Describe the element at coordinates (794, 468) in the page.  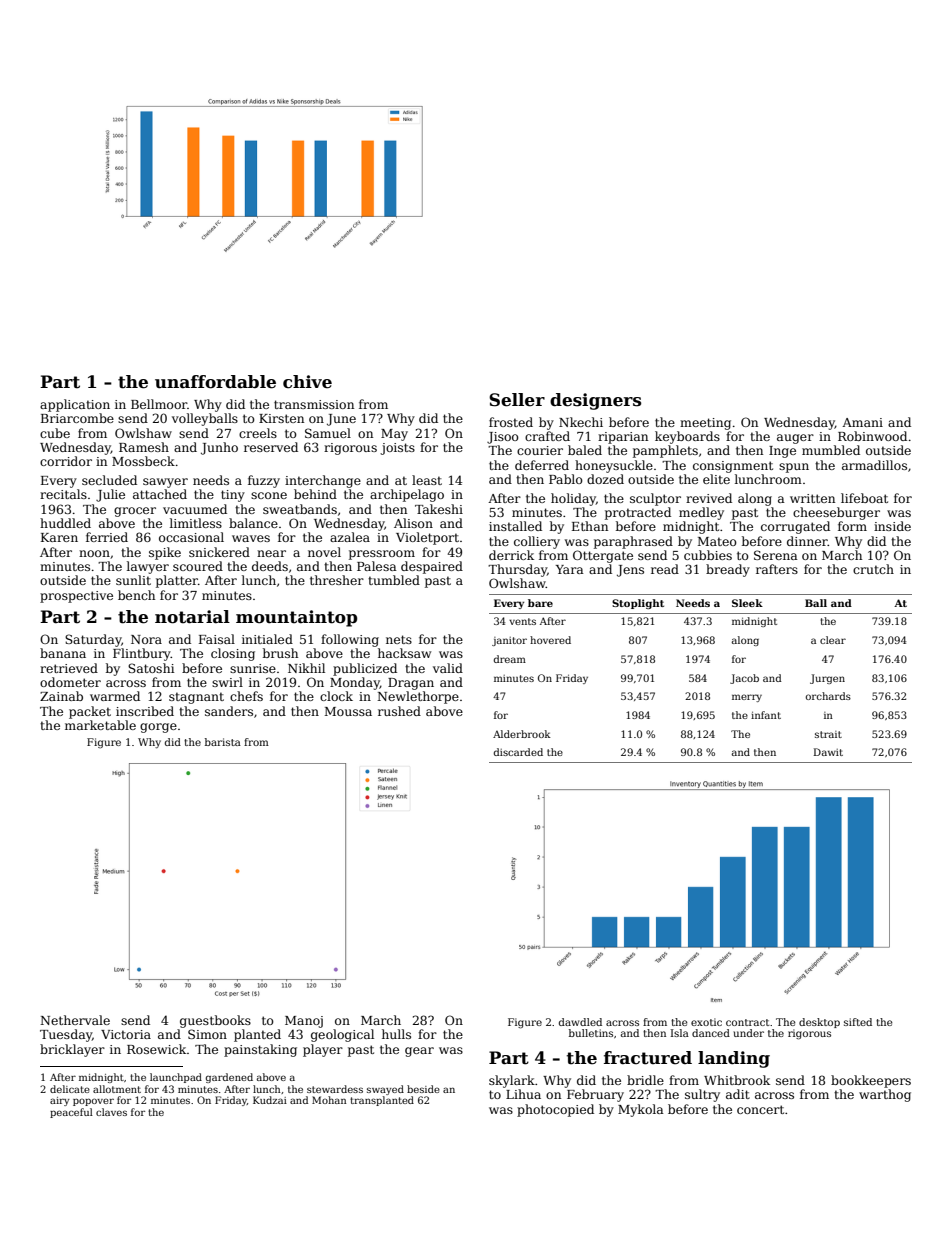
I see `spun` at that location.
